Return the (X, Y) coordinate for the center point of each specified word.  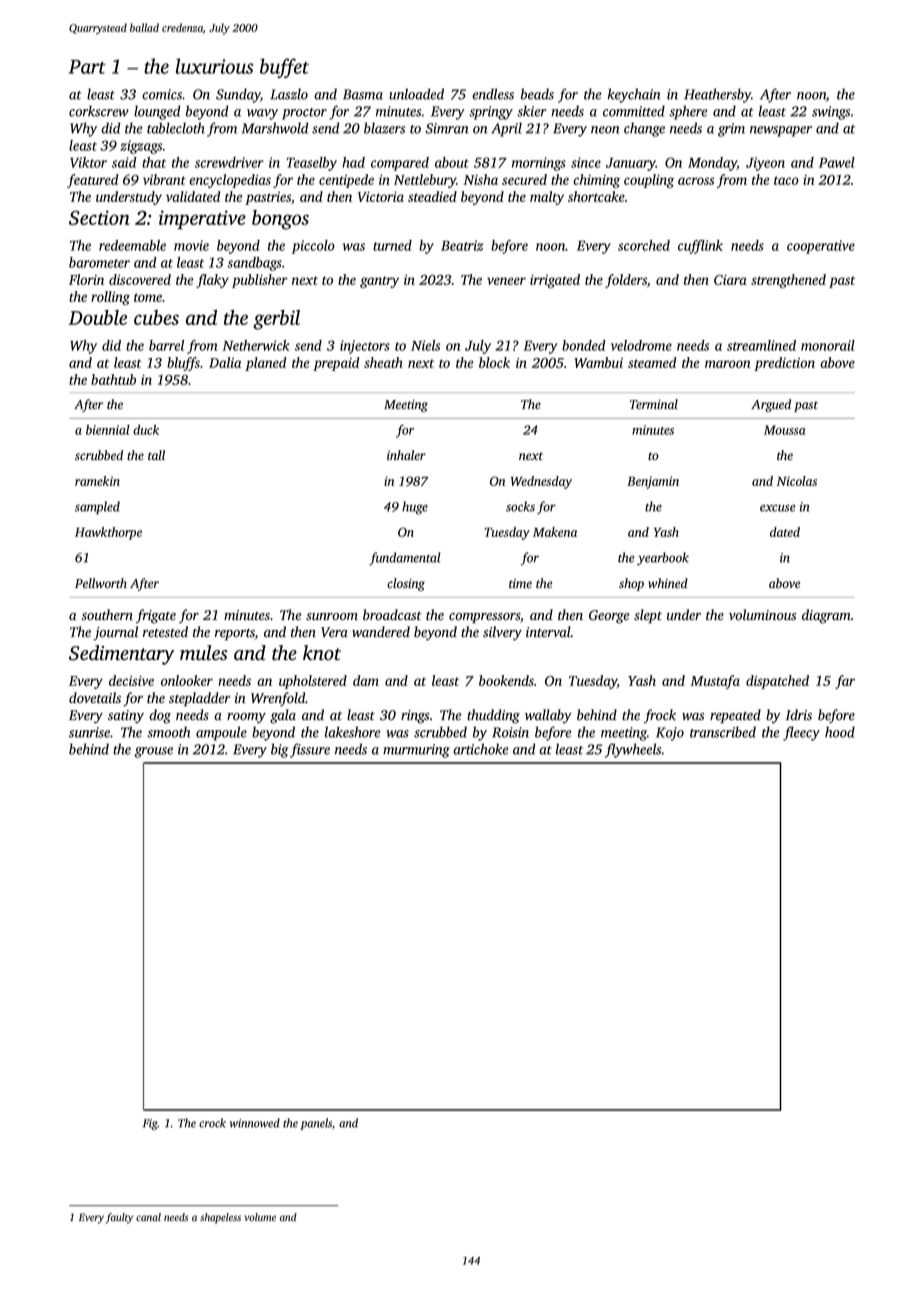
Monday (712, 164)
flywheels (633, 750)
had (353, 162)
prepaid (336, 364)
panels (316, 1124)
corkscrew (99, 111)
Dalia (225, 362)
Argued (771, 405)
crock (212, 1123)
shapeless (220, 1218)
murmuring (416, 751)
